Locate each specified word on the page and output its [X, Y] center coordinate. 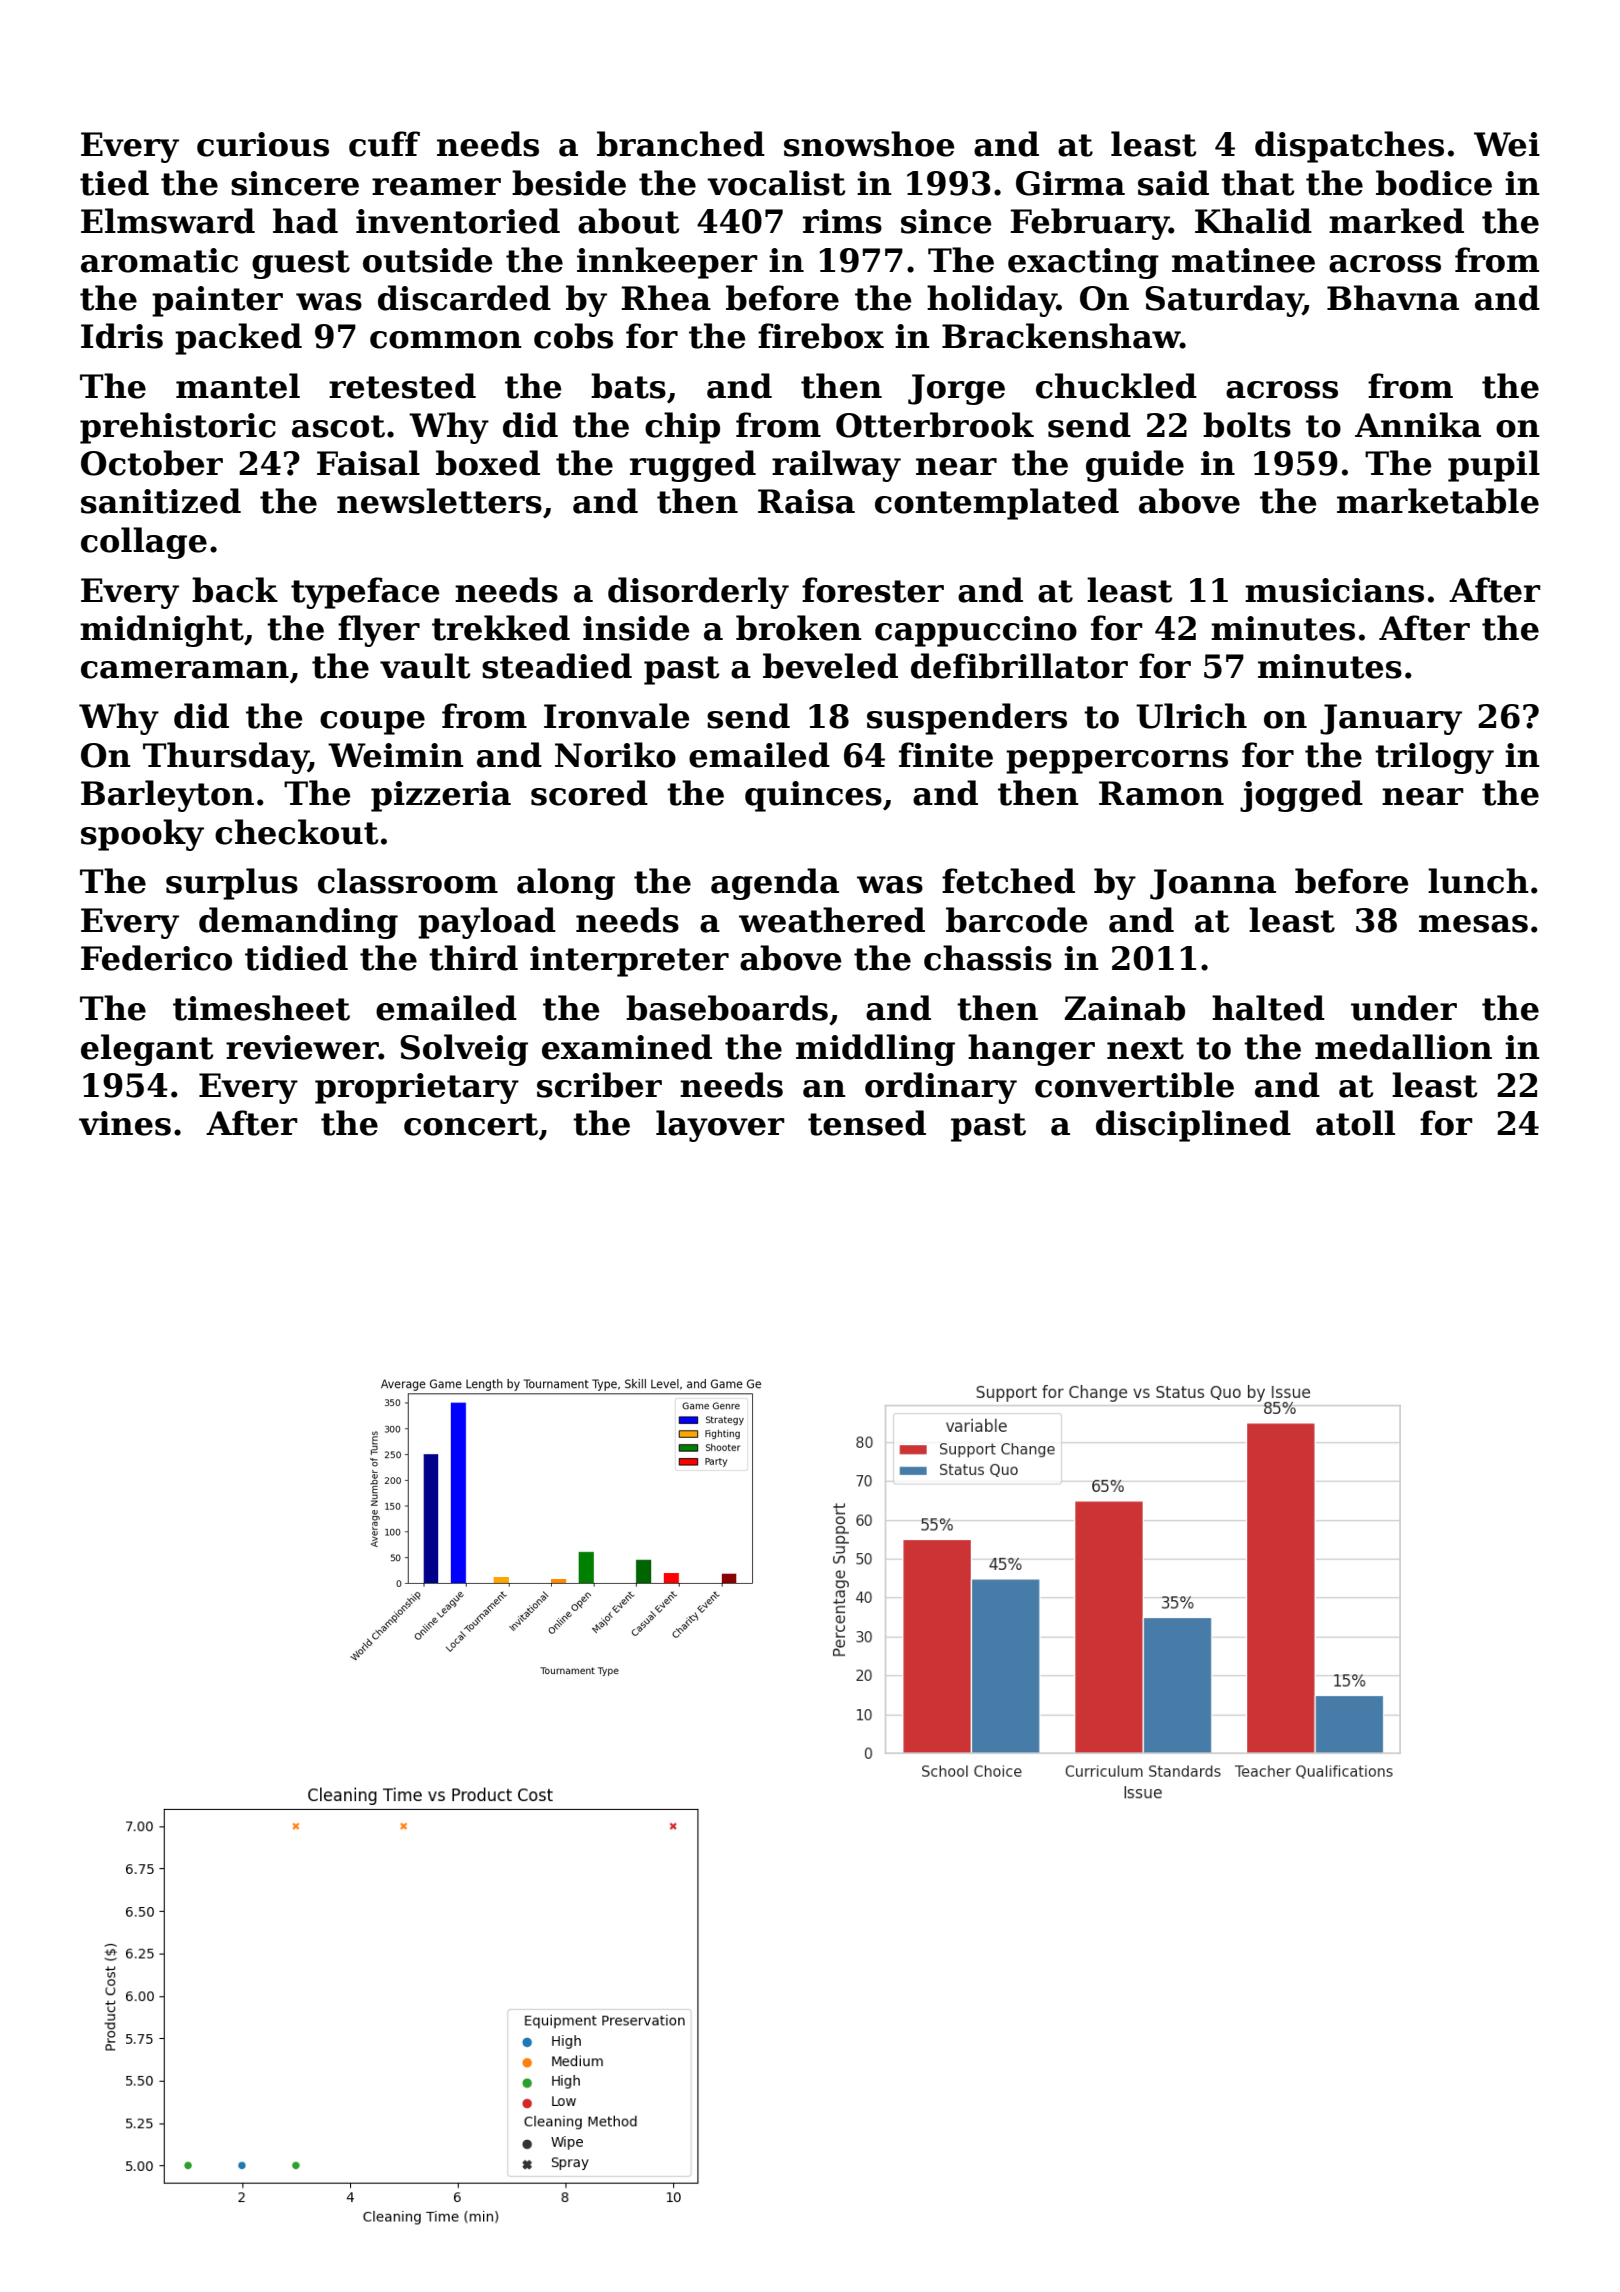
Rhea [666, 298]
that [1258, 183]
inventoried [458, 221]
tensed [867, 1123]
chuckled [1116, 386]
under [1404, 1008]
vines [125, 1123]
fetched [1008, 881]
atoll [1355, 1123]
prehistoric [178, 428]
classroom [408, 881]
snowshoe [869, 144]
